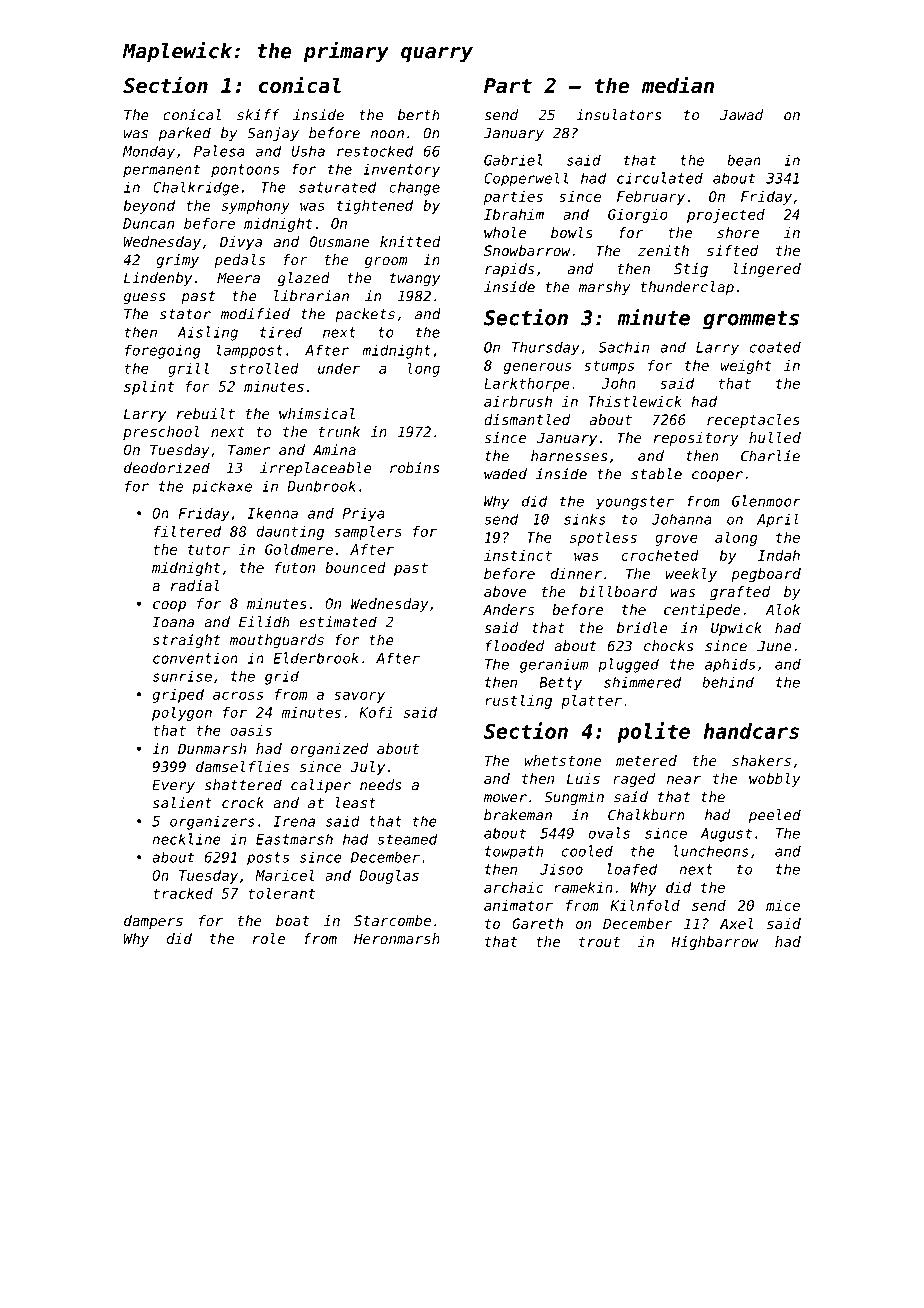 The width and height of the screenshot is (924, 1308). What do you see at coordinates (258, 115) in the screenshot?
I see `skiff` at bounding box center [258, 115].
